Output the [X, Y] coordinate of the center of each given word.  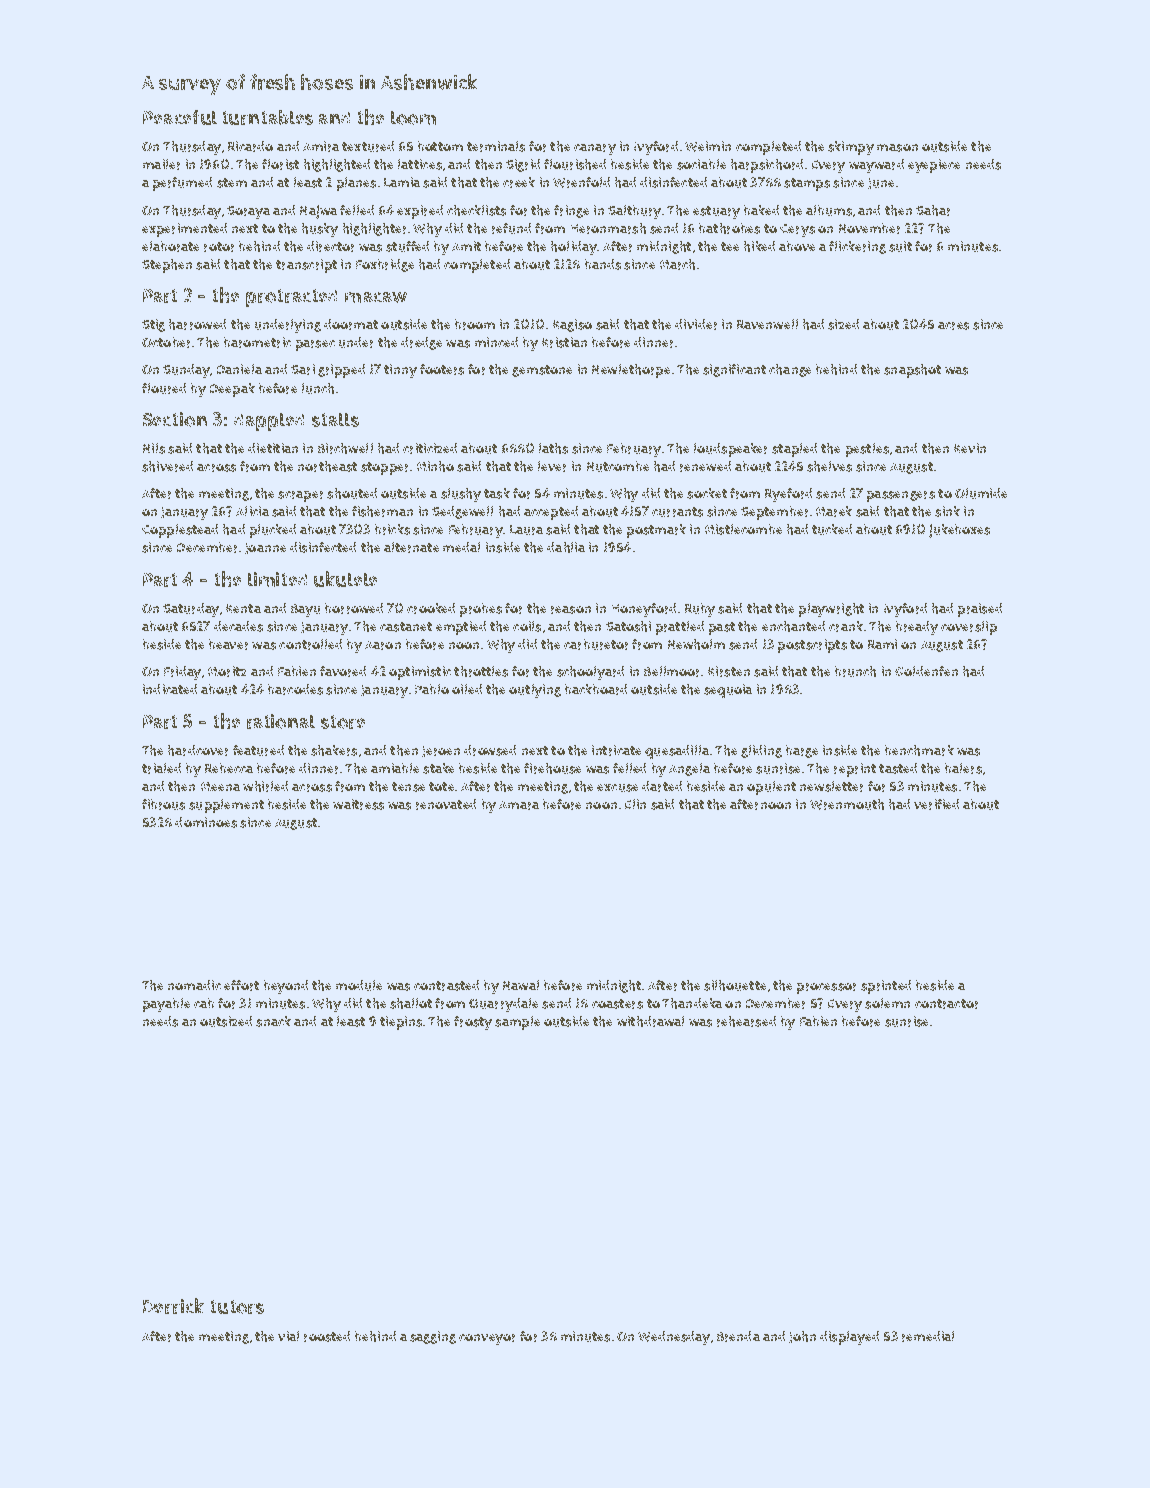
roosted [327, 1336]
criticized [430, 448]
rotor [219, 247]
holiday [574, 248]
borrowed [354, 608]
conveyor [487, 1339]
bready [917, 628]
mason [897, 148]
